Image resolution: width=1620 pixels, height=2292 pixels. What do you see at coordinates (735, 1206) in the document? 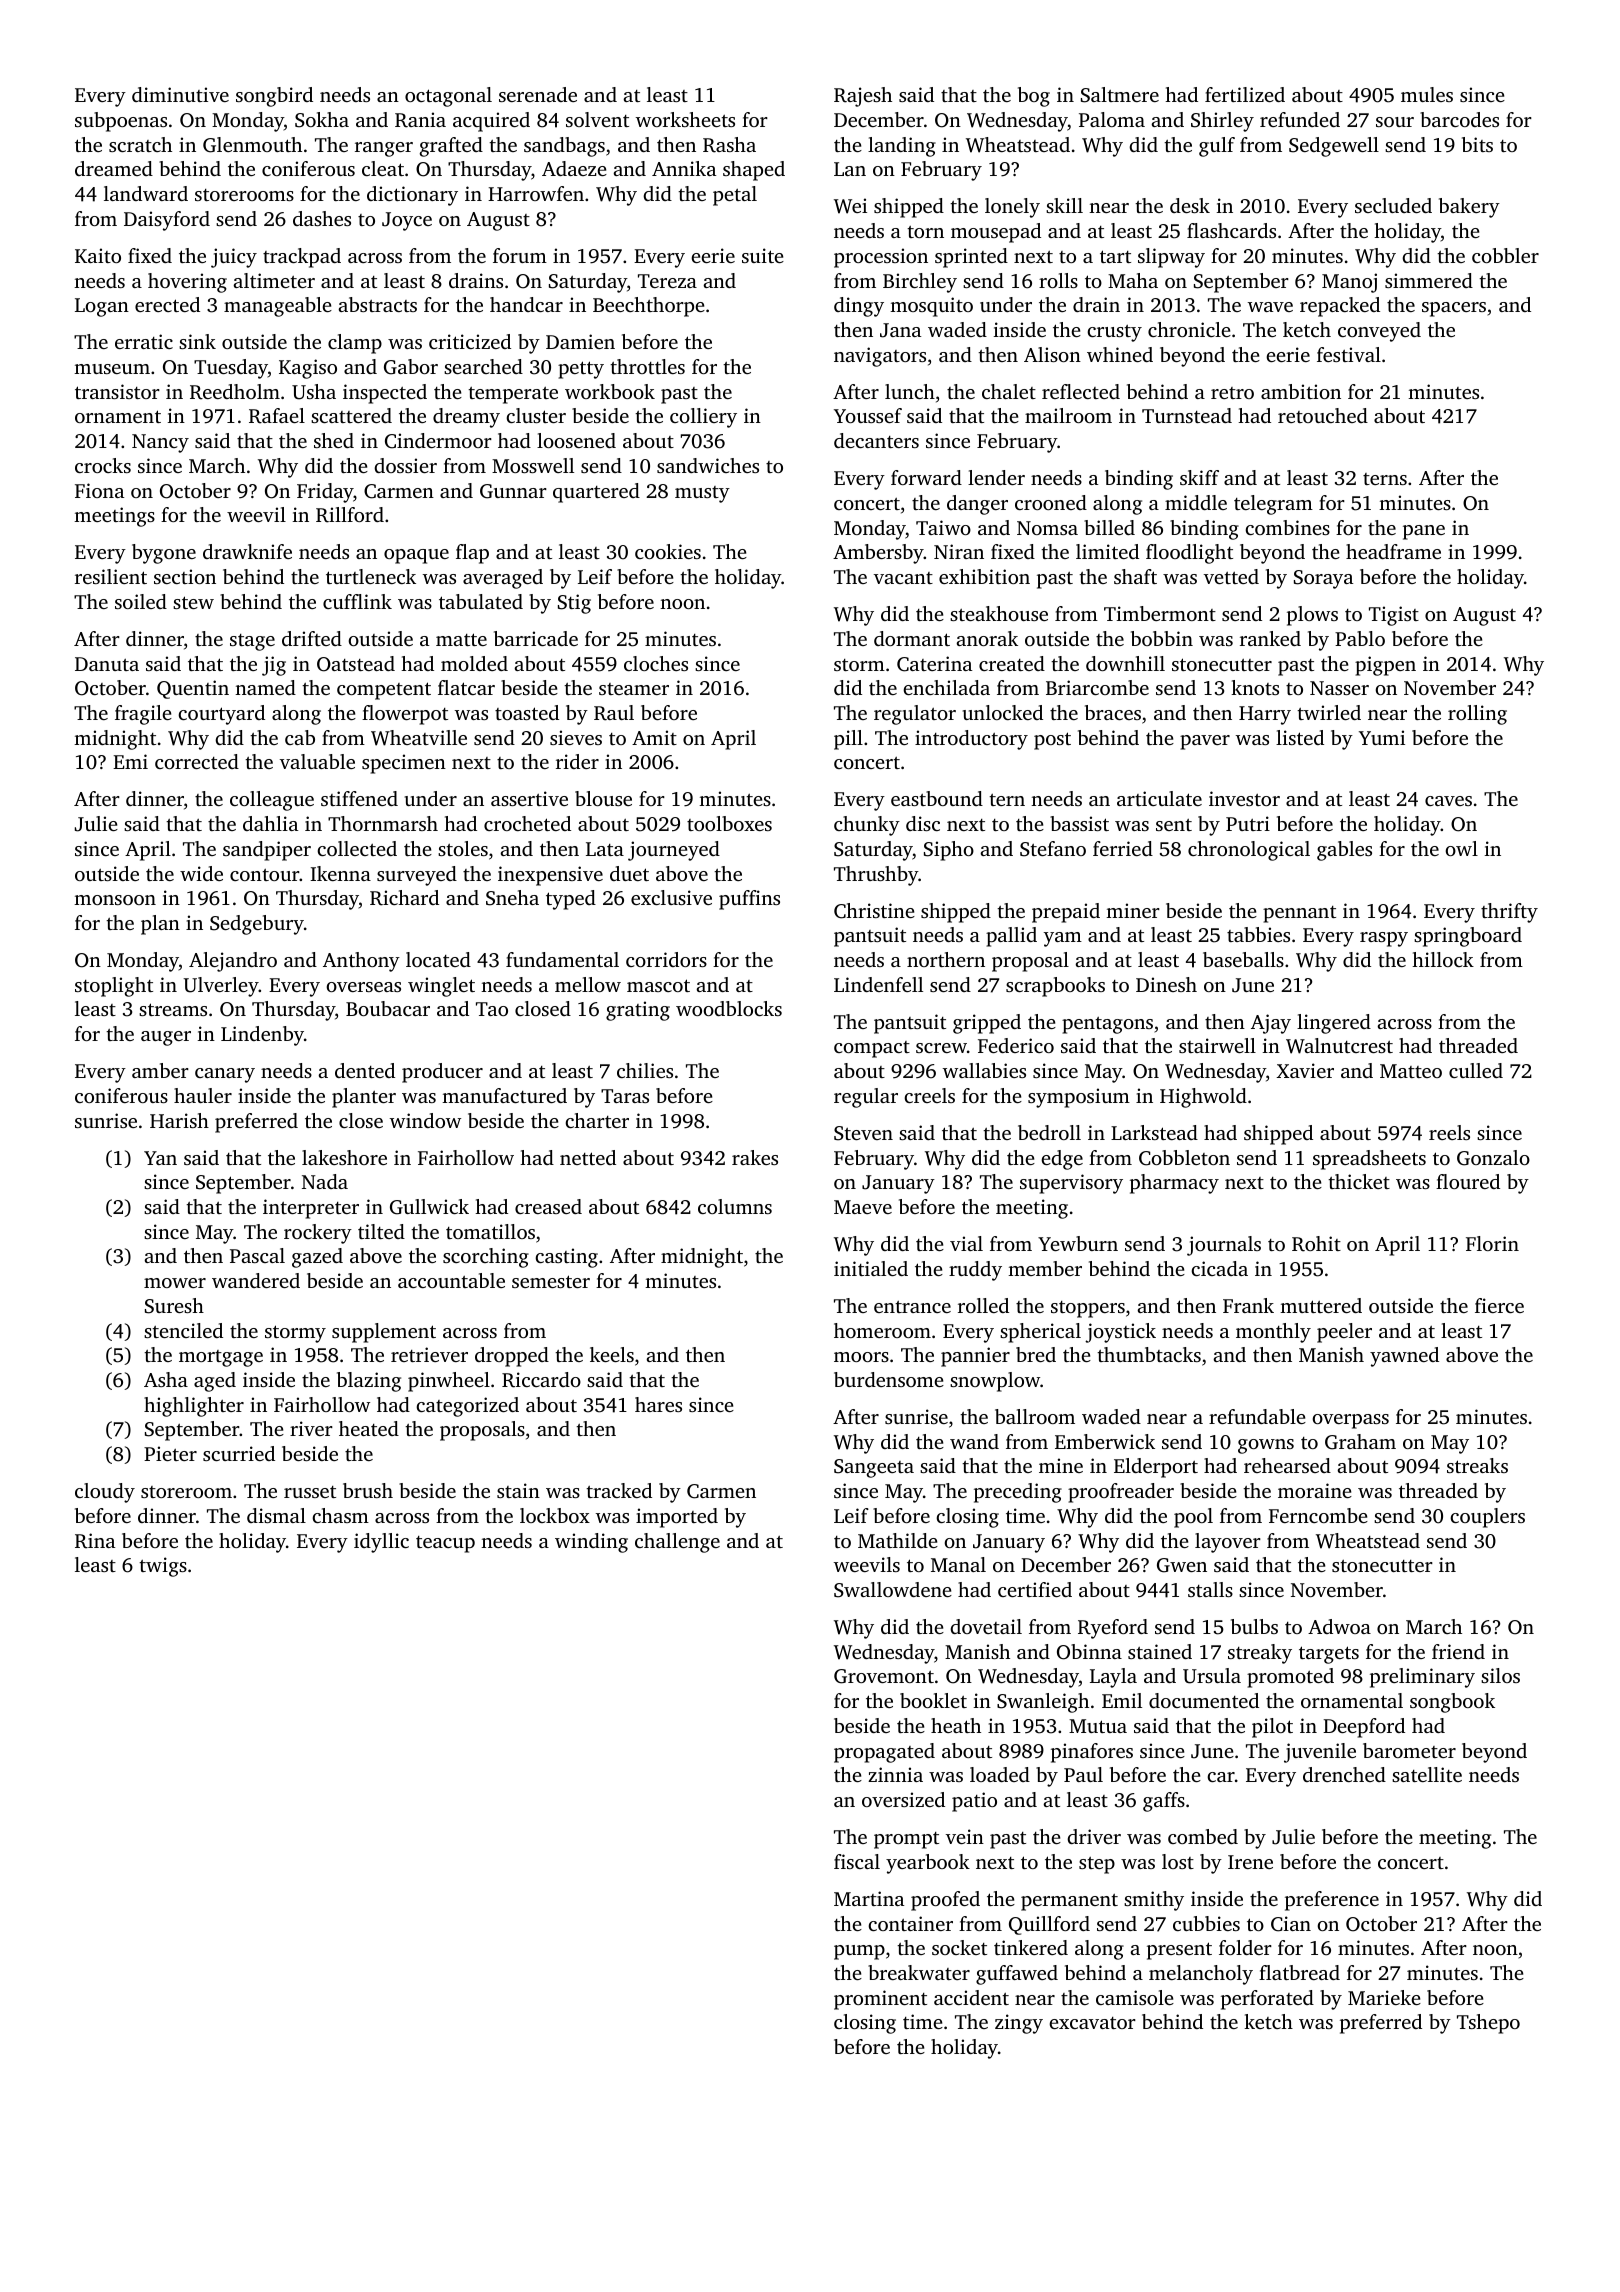
I see `columns` at bounding box center [735, 1206].
